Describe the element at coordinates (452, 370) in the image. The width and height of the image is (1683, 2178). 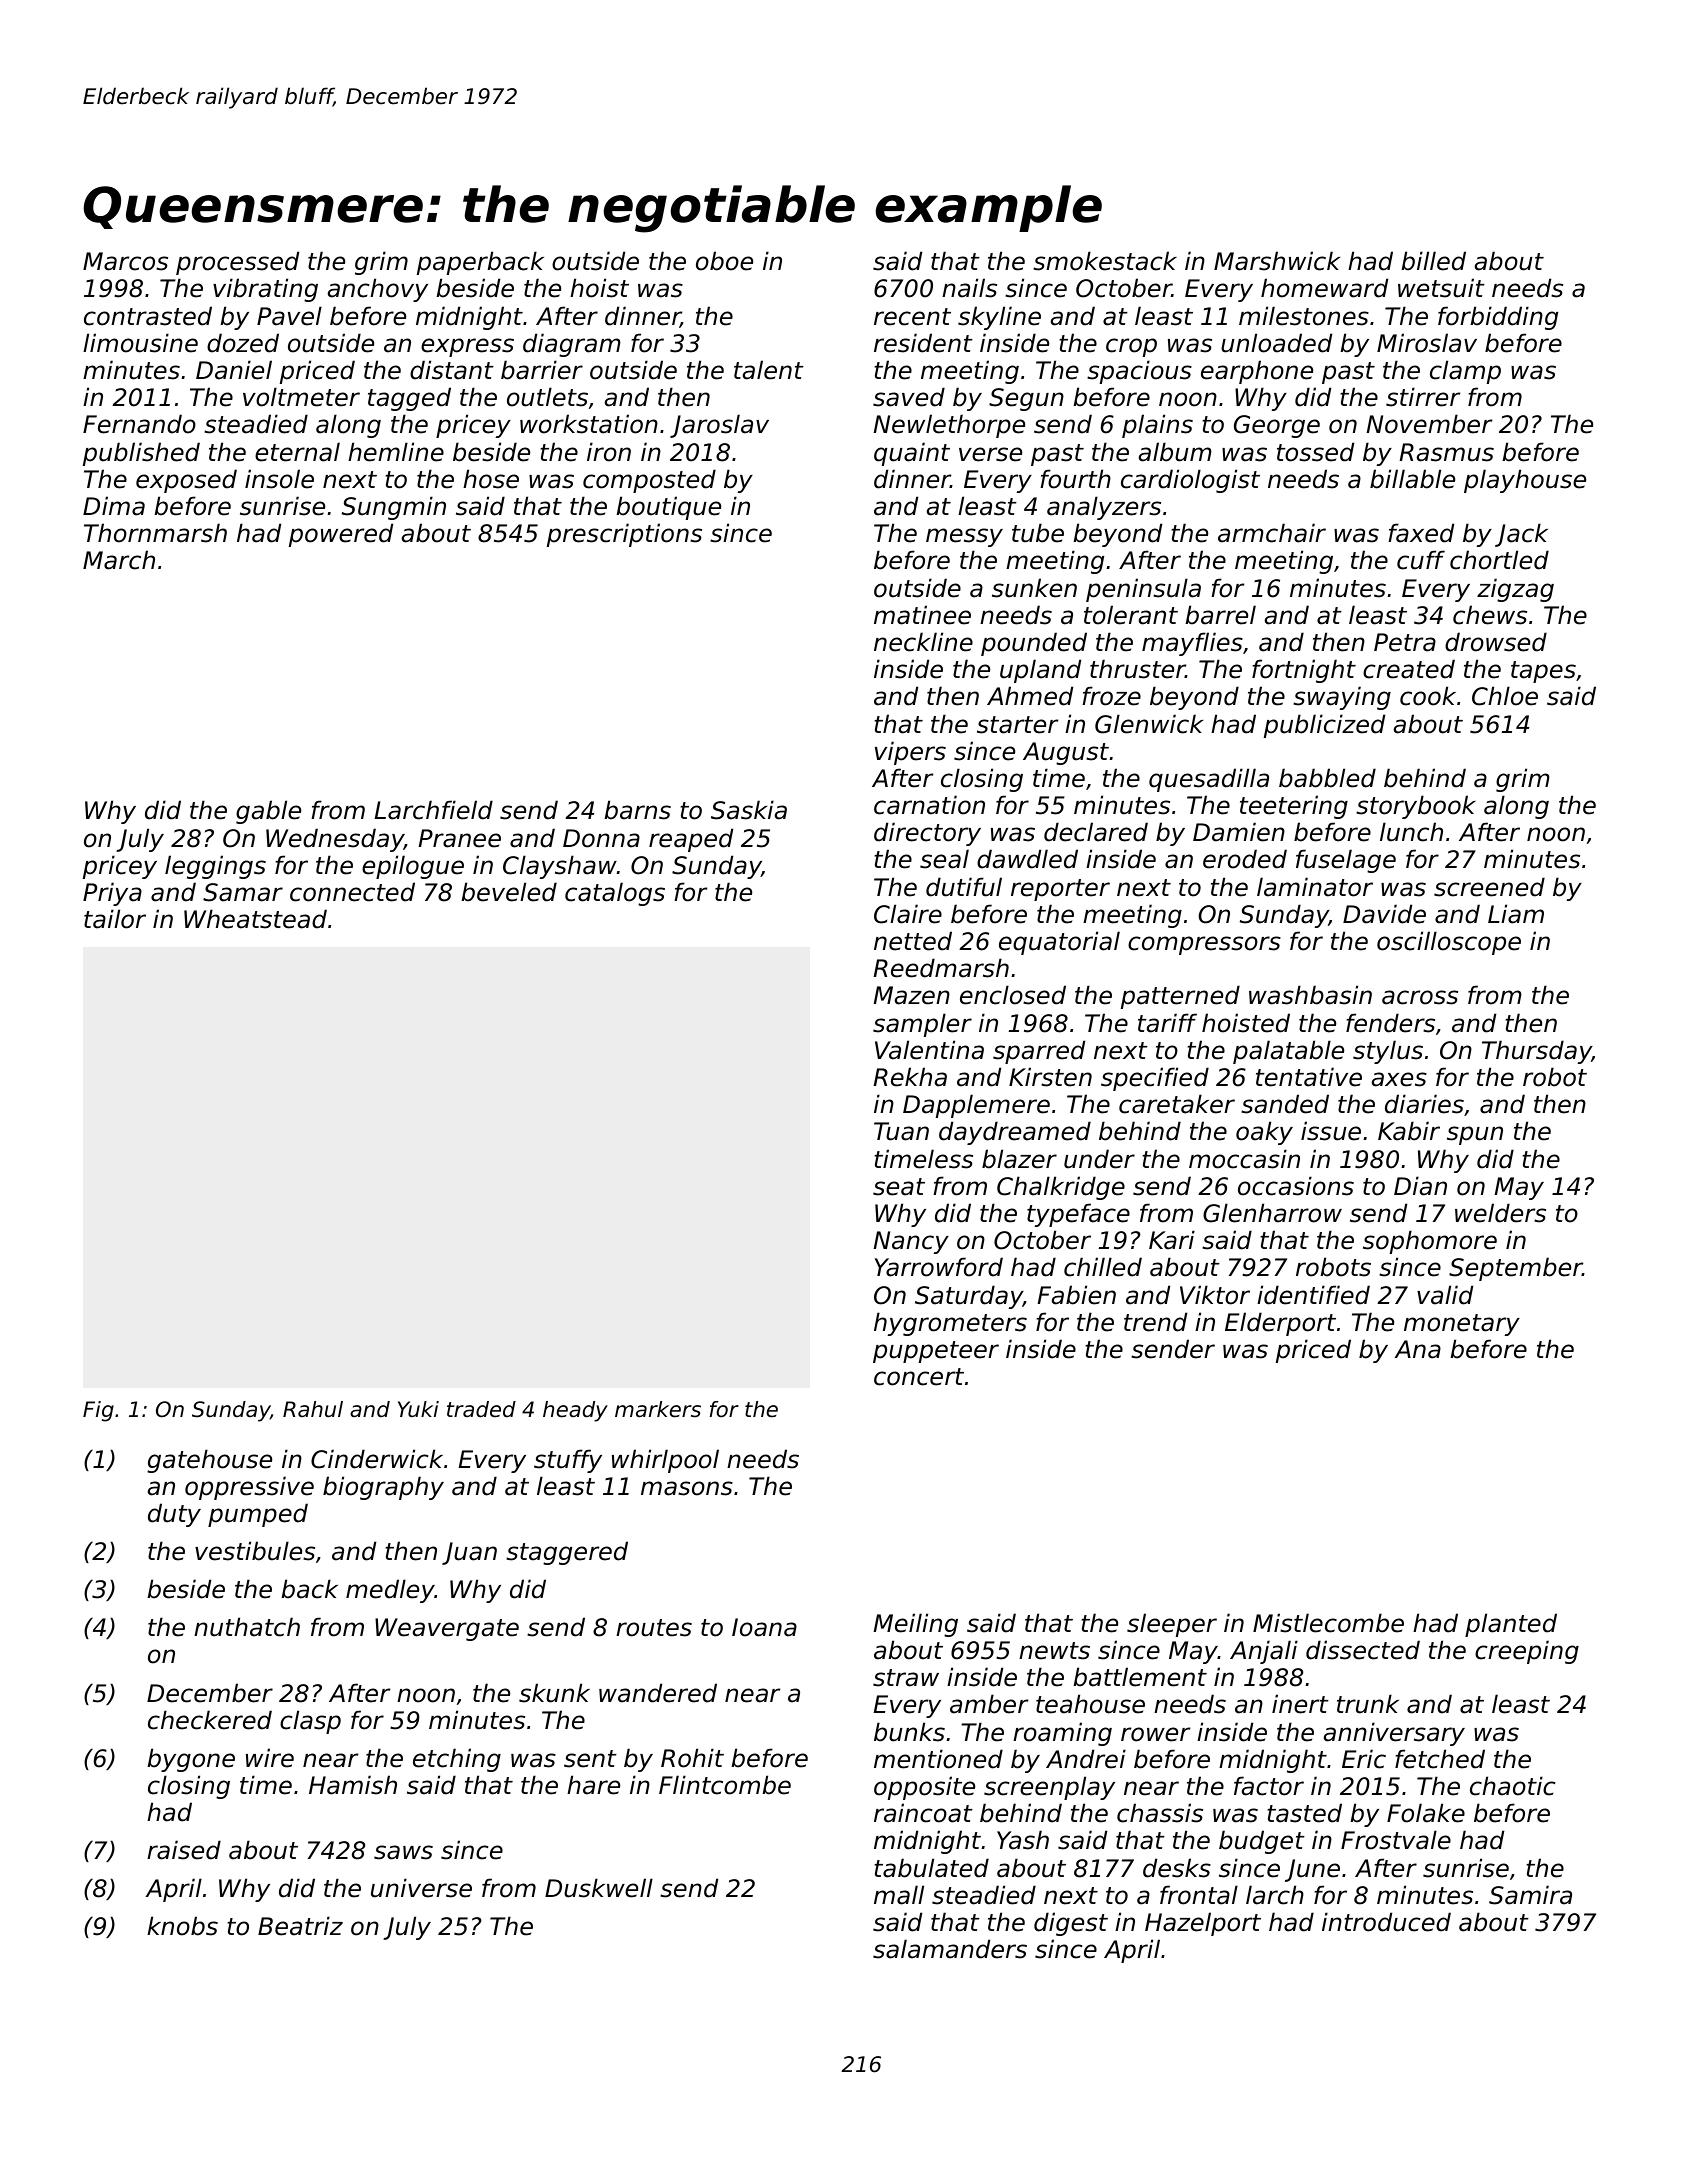
I see `distant` at that location.
